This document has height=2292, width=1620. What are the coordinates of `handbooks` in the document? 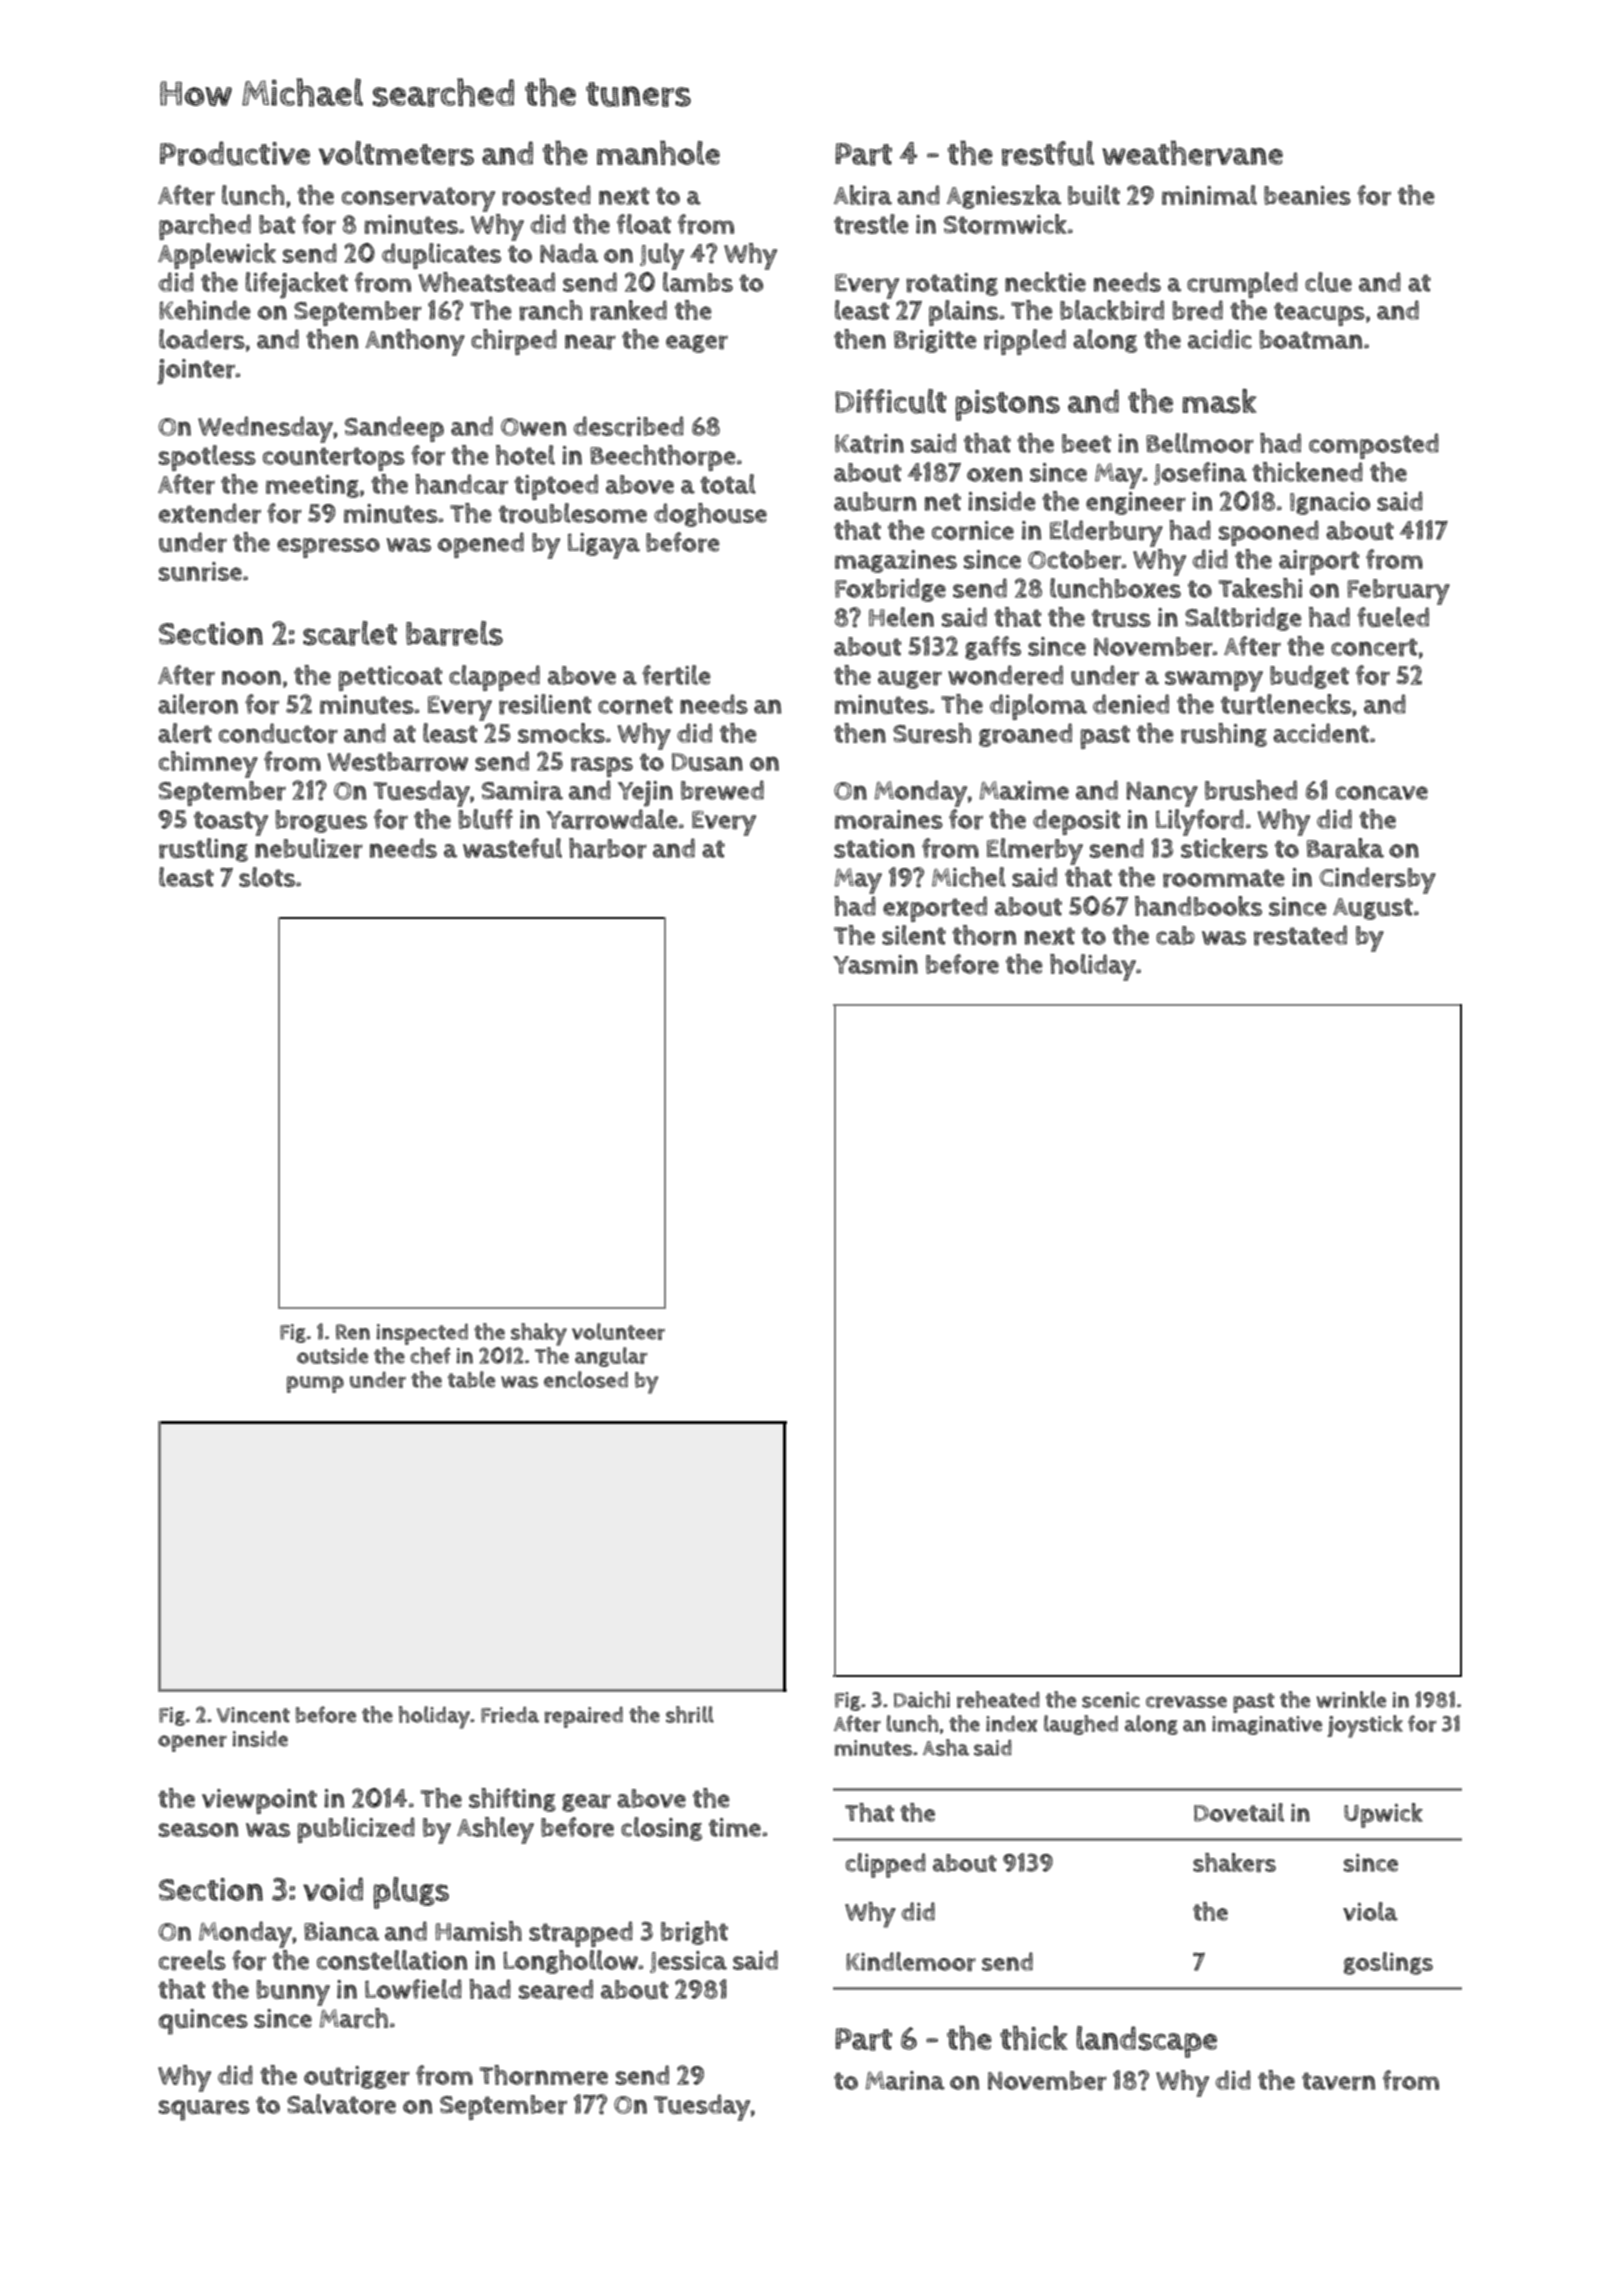 It's located at (1198, 906).
